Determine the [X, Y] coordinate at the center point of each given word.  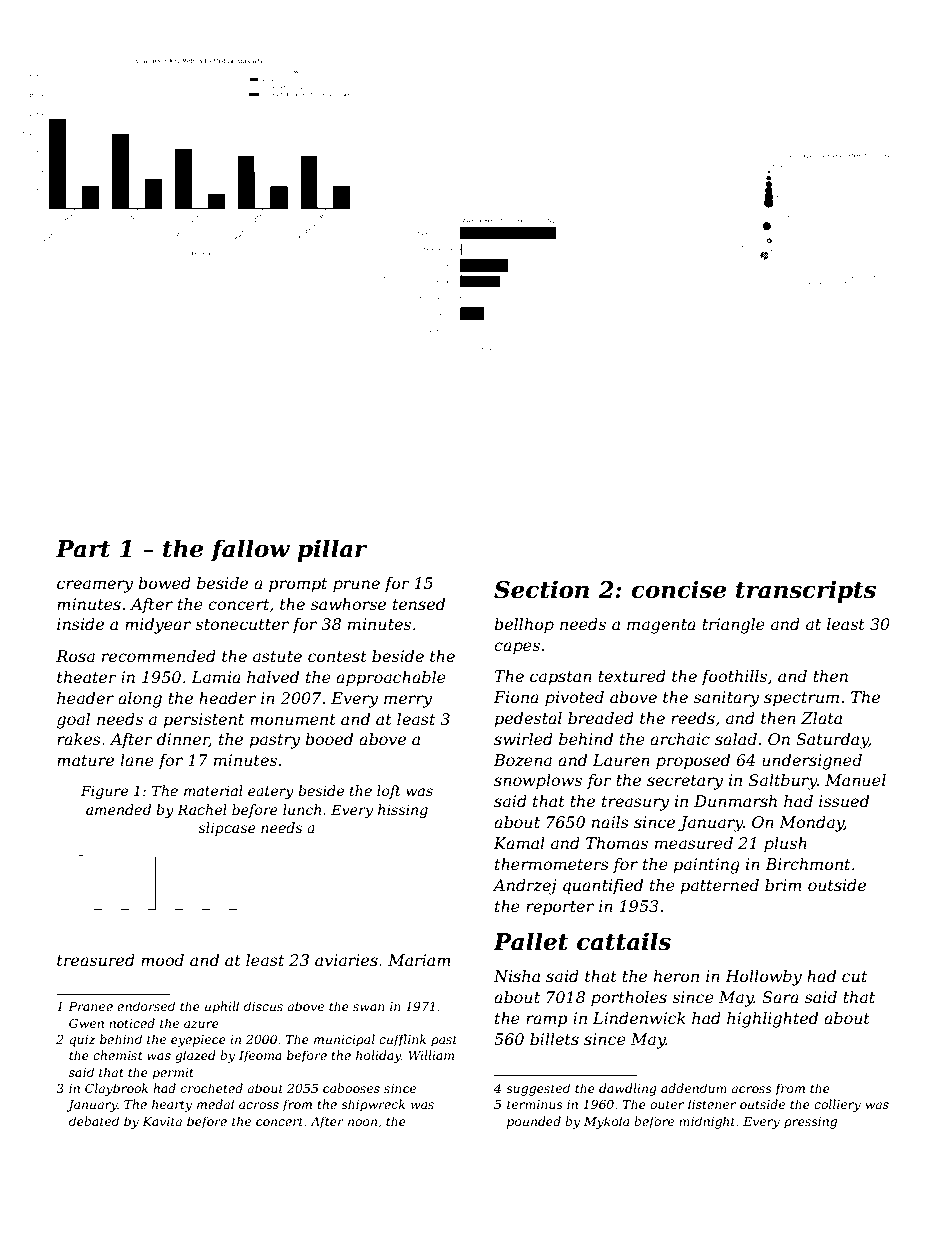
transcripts [806, 591]
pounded [534, 1122]
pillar [332, 550]
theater [87, 677]
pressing [810, 1123]
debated [94, 1121]
